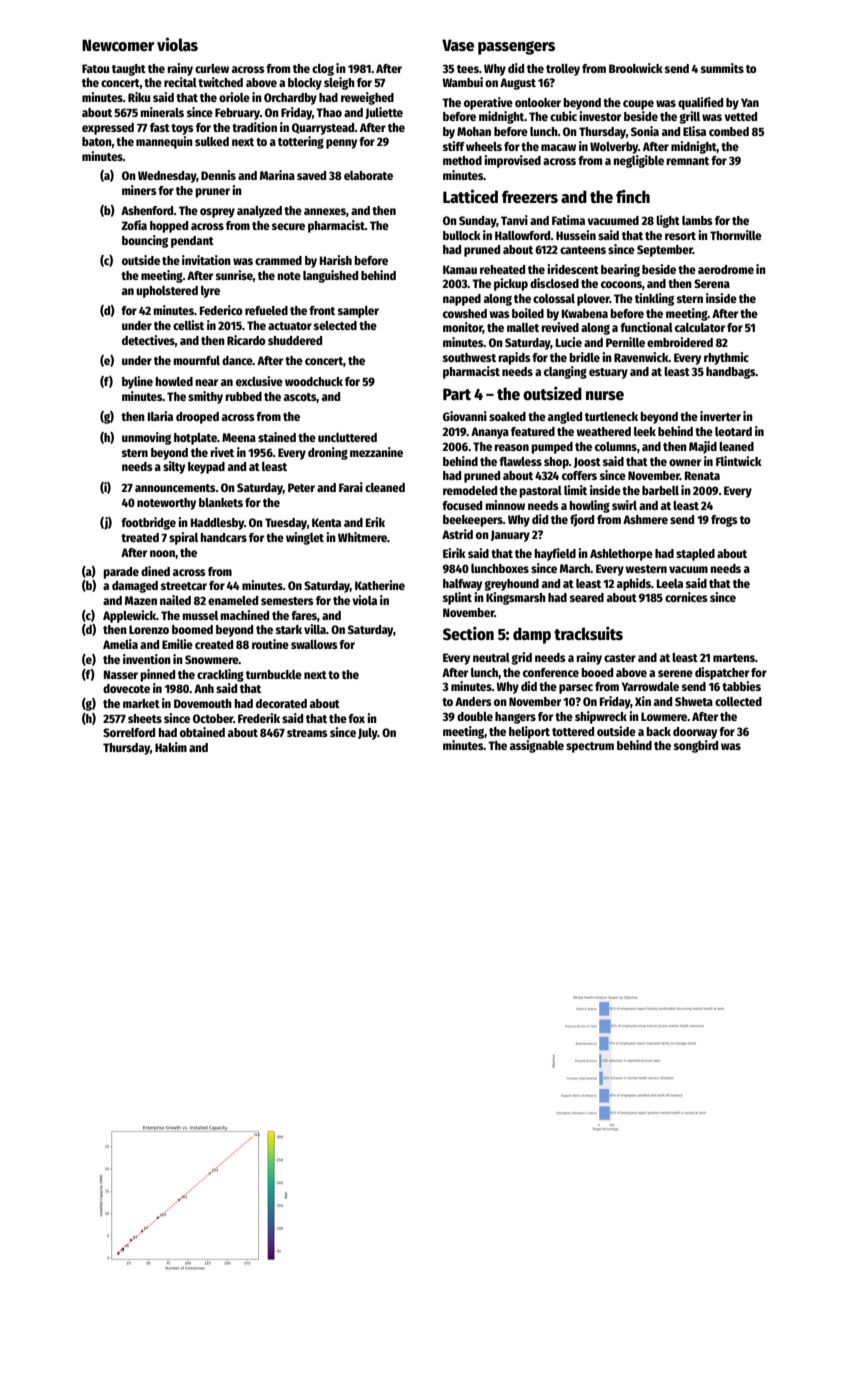 The width and height of the screenshot is (849, 1400). I want to click on unmoving, so click(146, 438).
